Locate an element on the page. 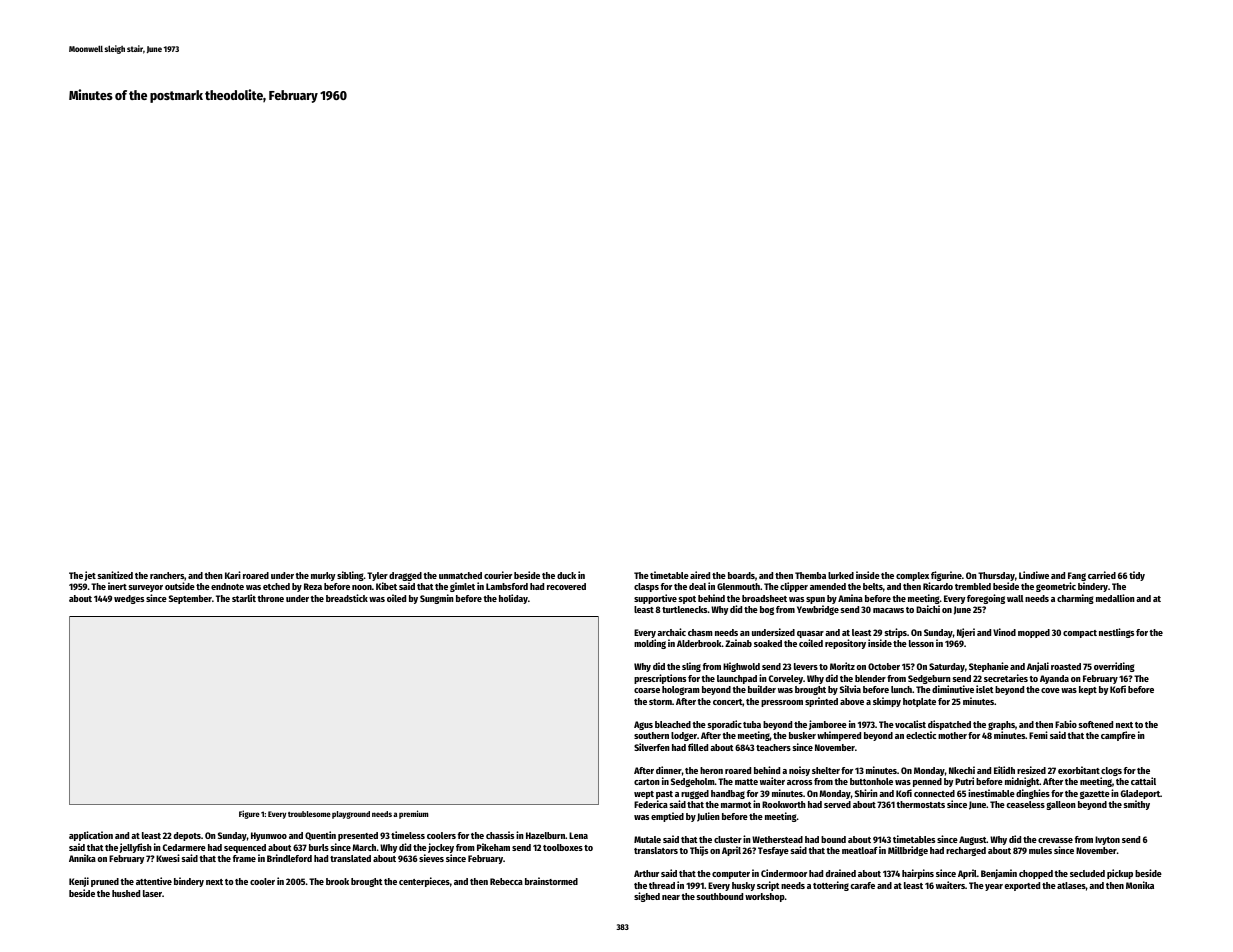 This document has width=1233, height=952. aired is located at coordinates (700, 575).
